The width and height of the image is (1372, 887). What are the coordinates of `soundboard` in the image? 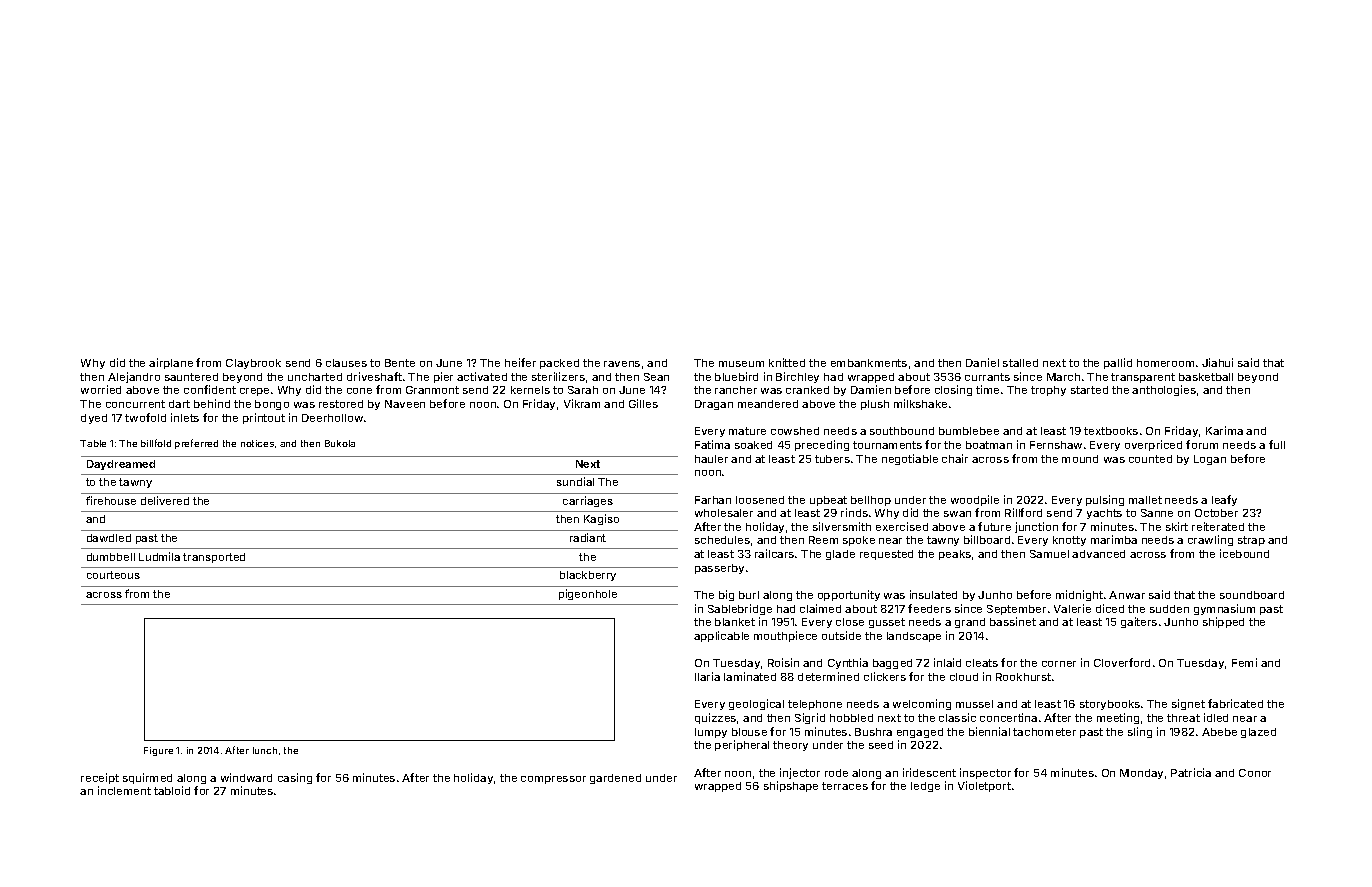 It's located at (1252, 595).
